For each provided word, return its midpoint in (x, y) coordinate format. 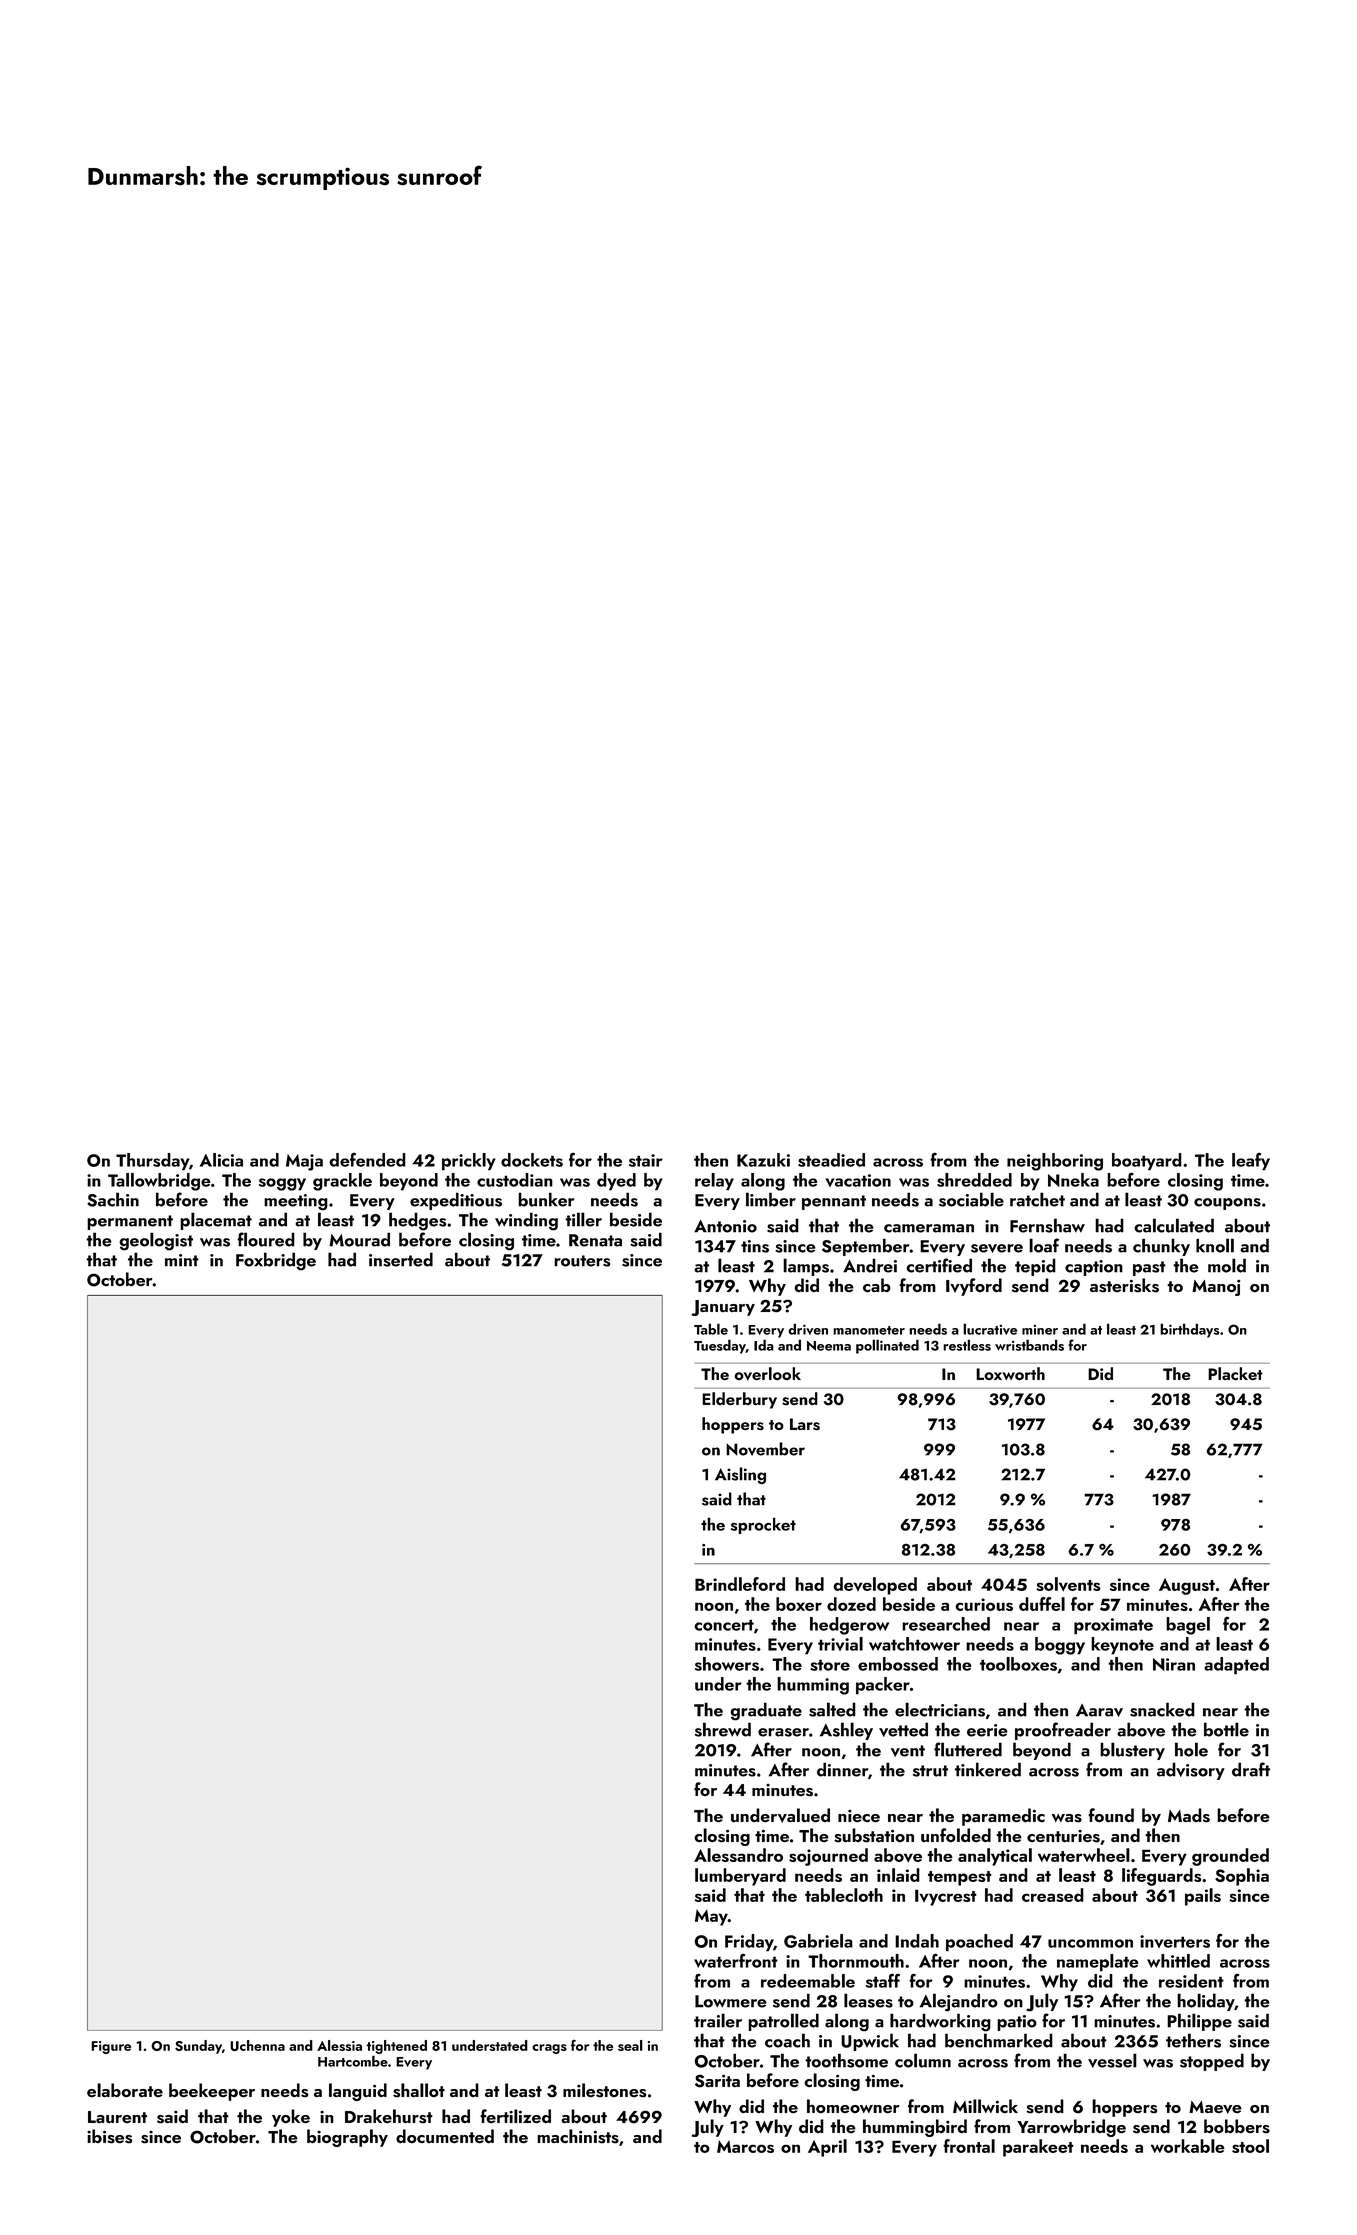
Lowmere (731, 2001)
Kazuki (763, 1160)
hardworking (940, 2022)
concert (724, 1625)
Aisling (740, 1475)
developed (875, 1586)
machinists (578, 2136)
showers (727, 1664)
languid (358, 2092)
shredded (974, 1180)
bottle (1226, 1729)
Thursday (152, 1162)
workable (1188, 2146)
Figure (111, 2047)
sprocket (763, 1525)
